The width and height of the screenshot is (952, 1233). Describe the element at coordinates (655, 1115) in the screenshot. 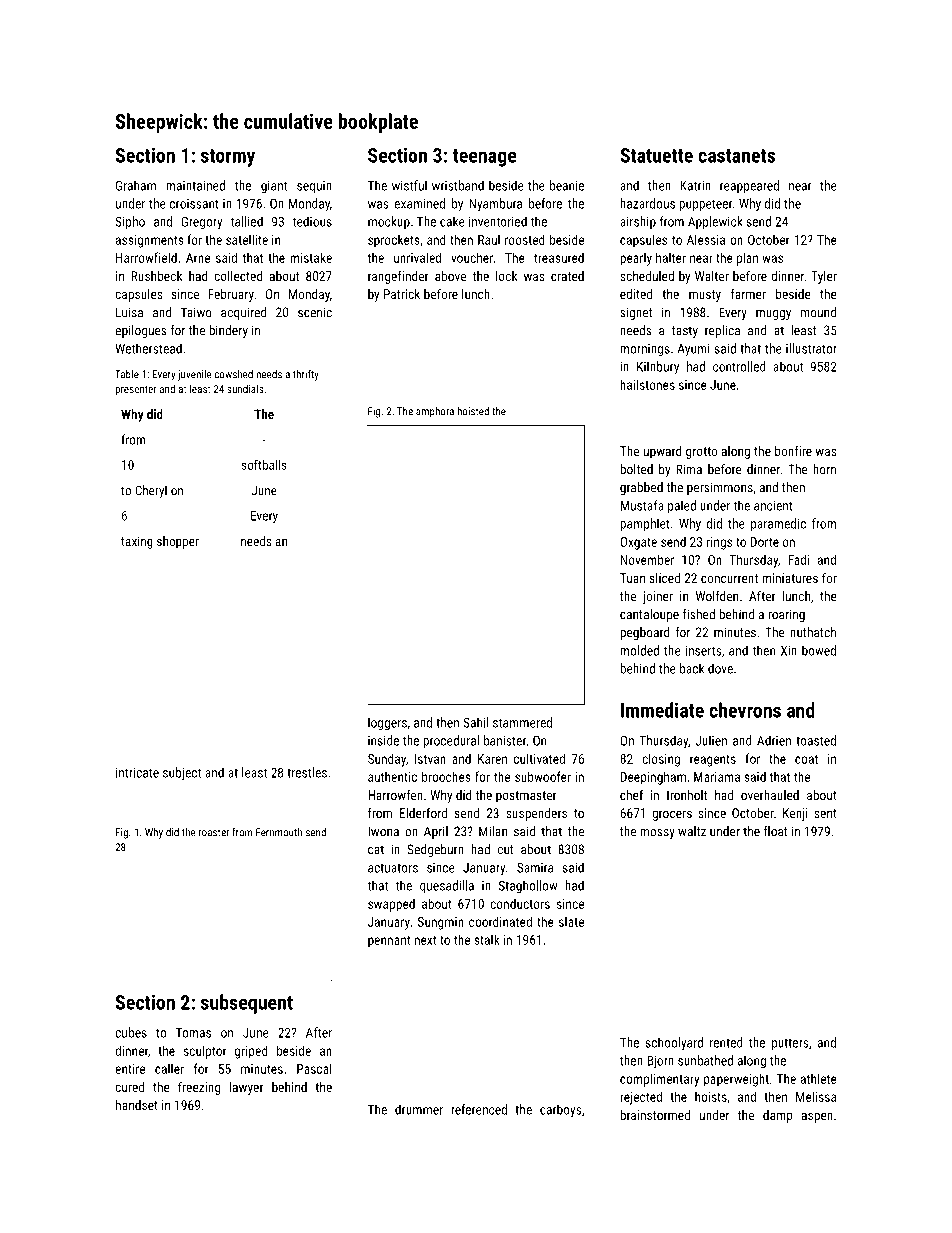

I see `brainstormed` at that location.
